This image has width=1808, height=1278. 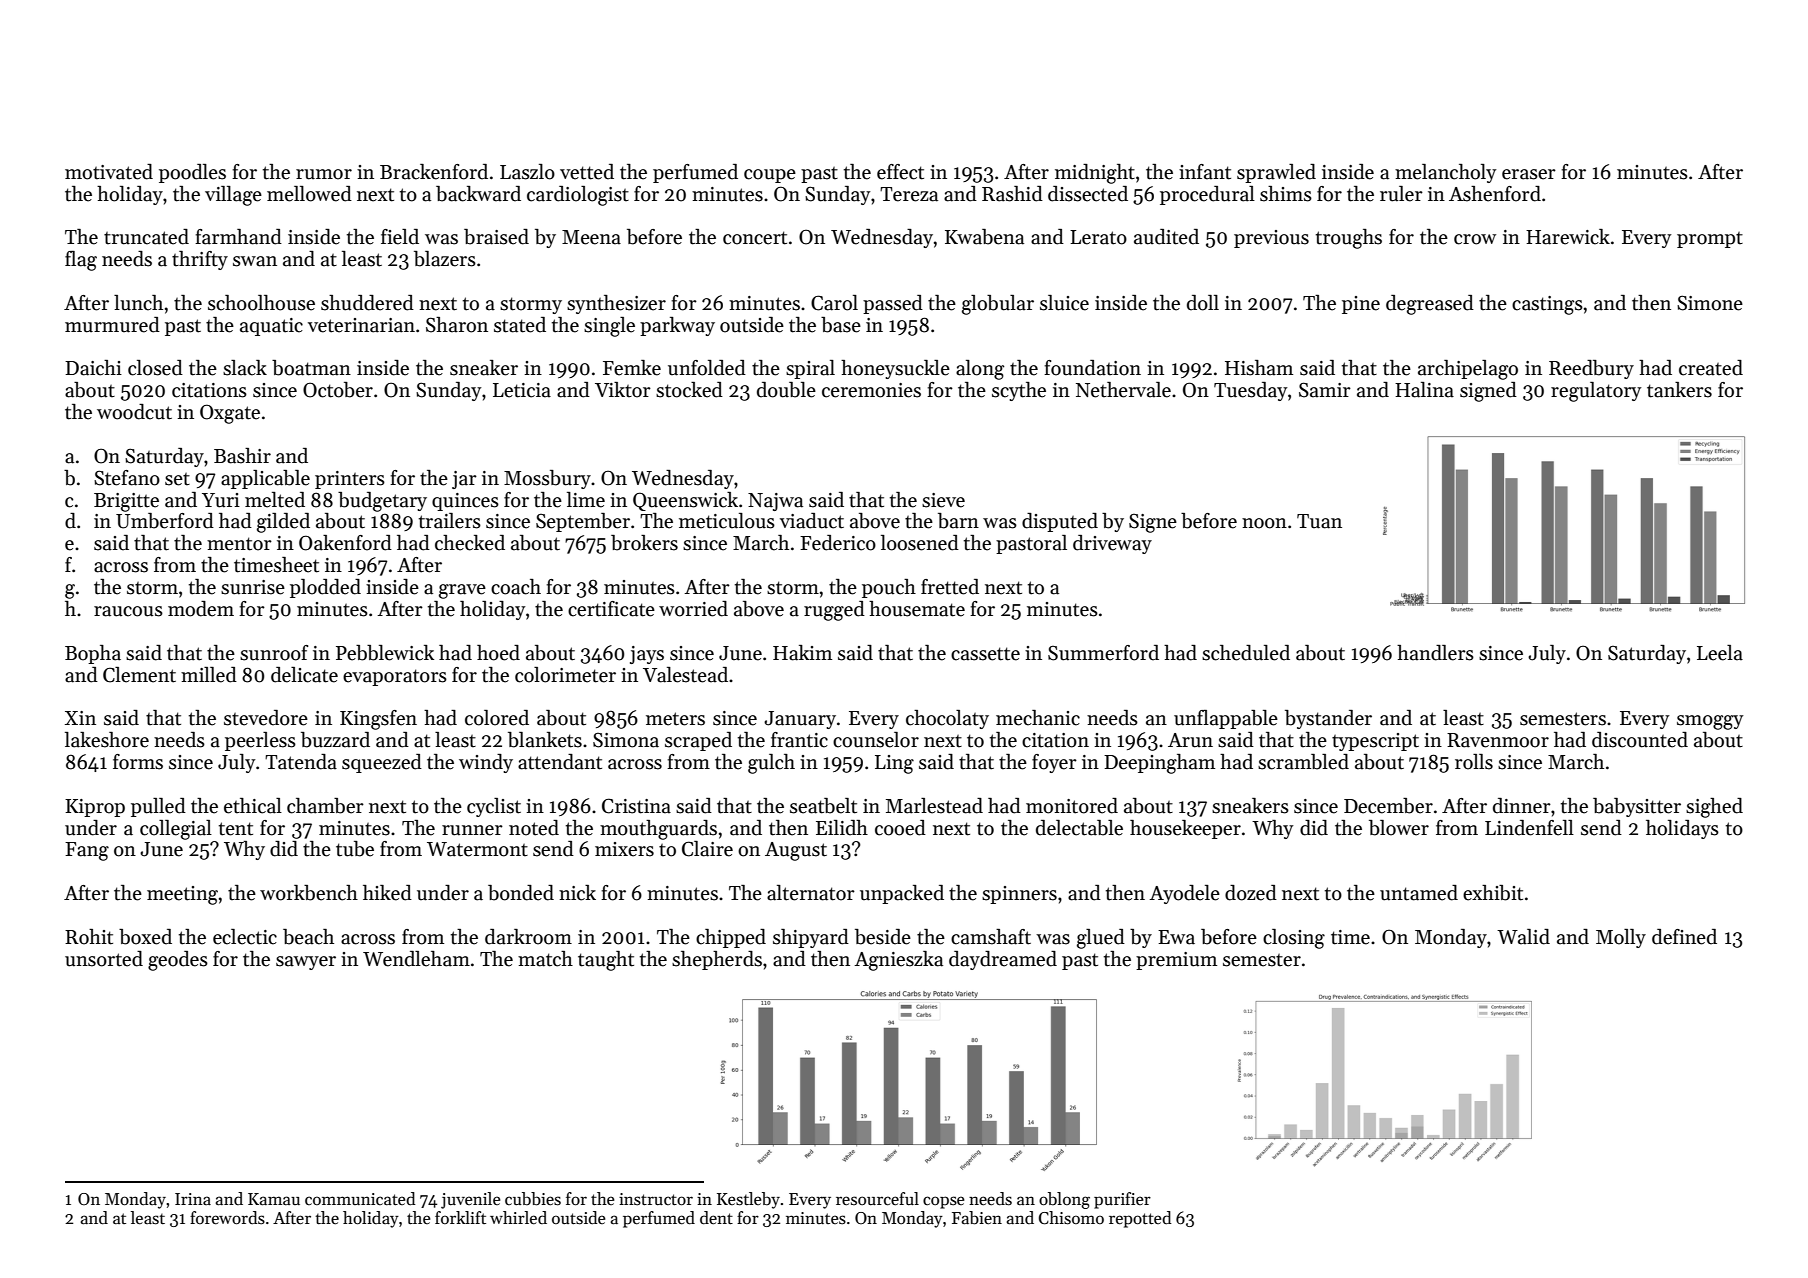 What do you see at coordinates (1446, 173) in the image?
I see `melancholy` at bounding box center [1446, 173].
